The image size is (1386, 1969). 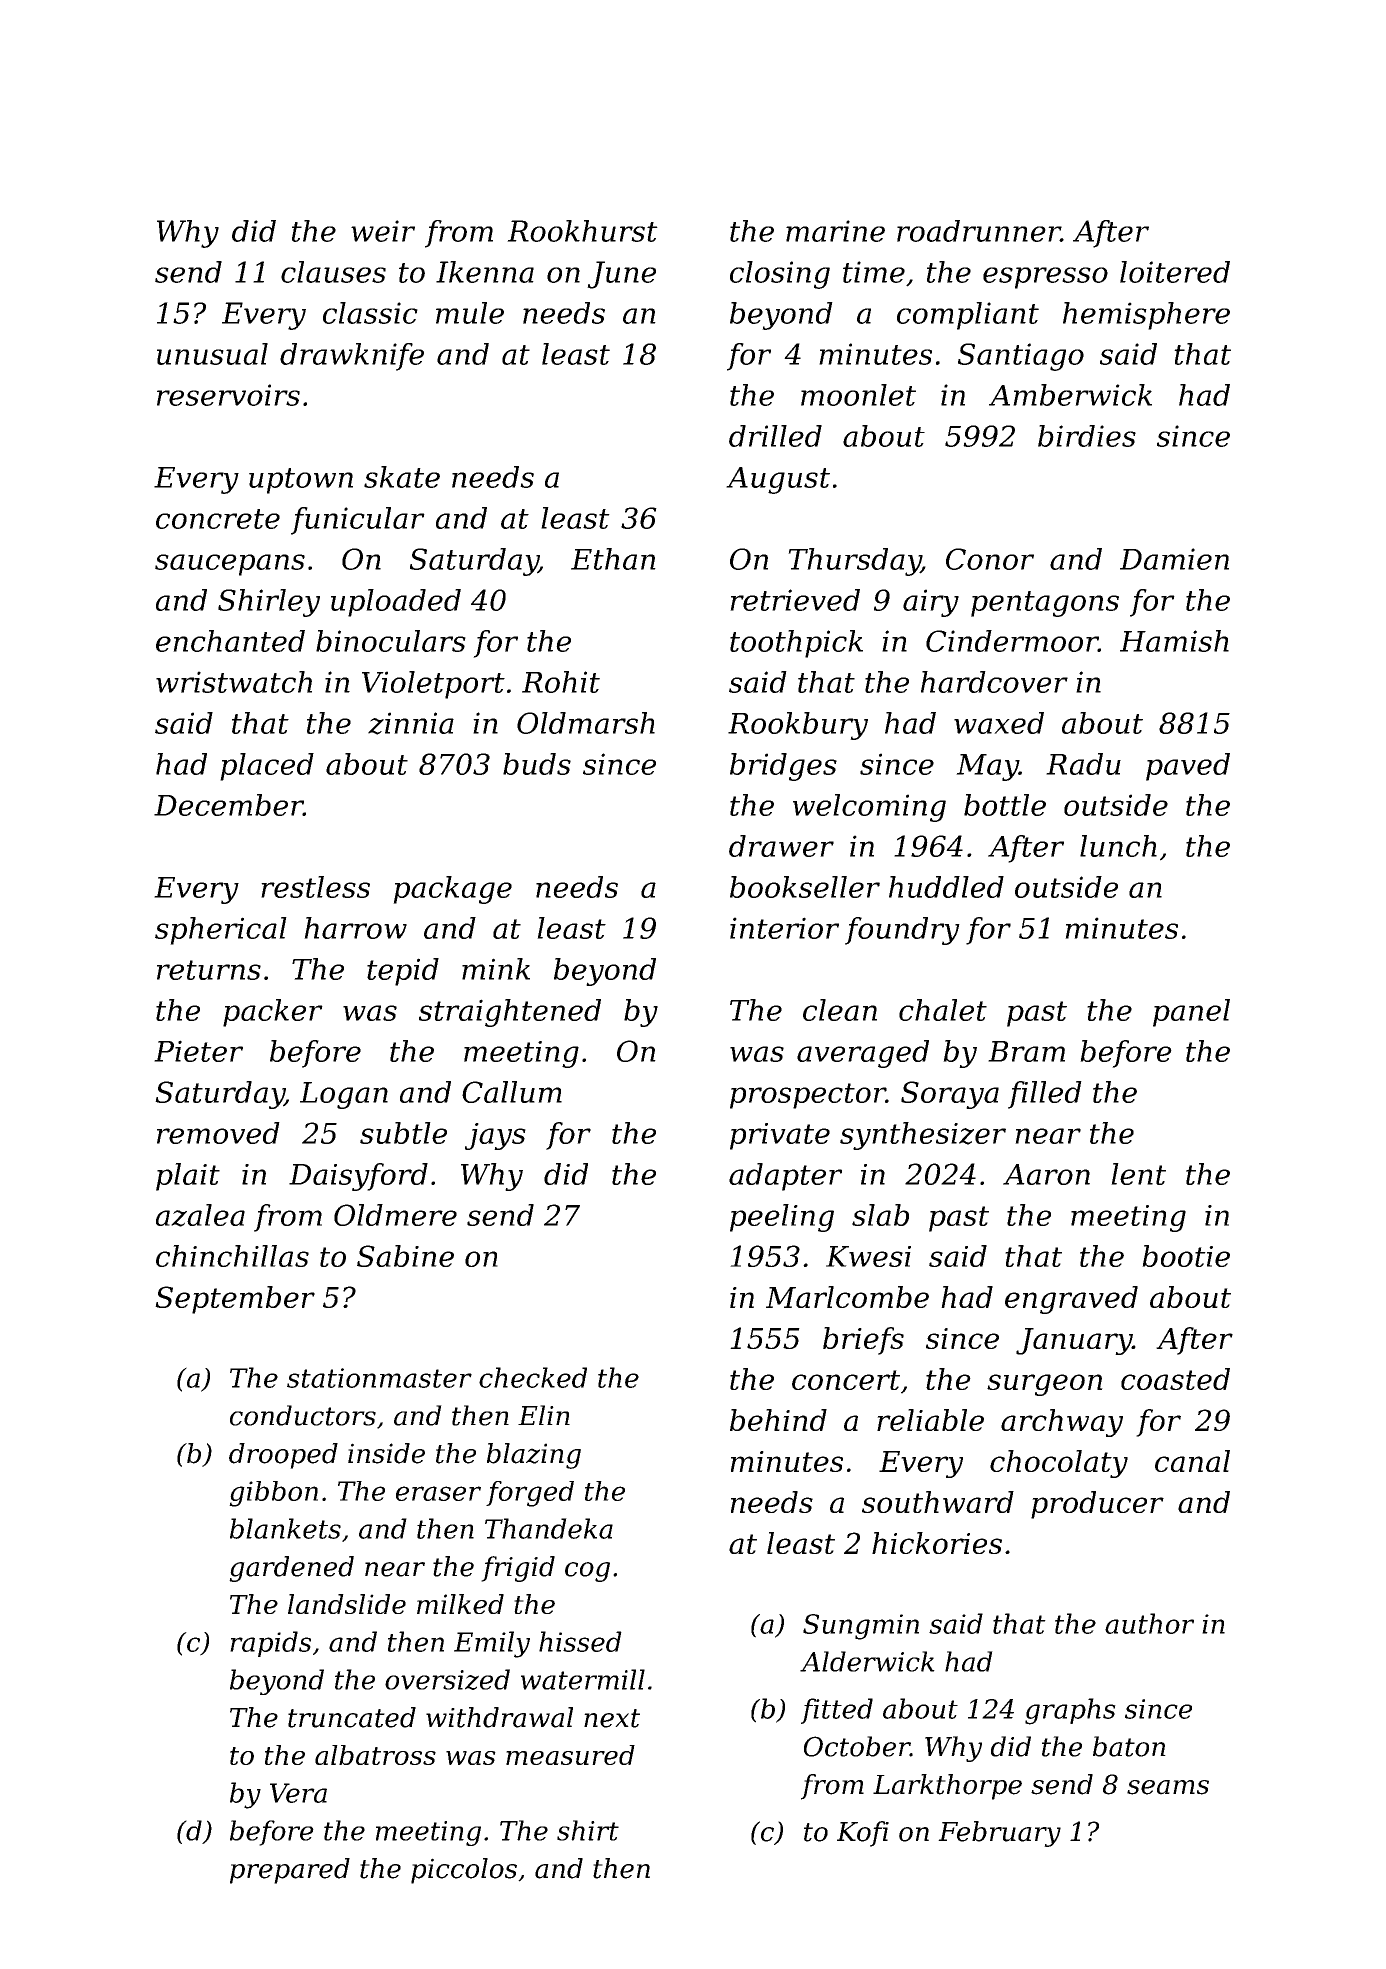 What do you see at coordinates (358, 521) in the document?
I see `funicular` at bounding box center [358, 521].
